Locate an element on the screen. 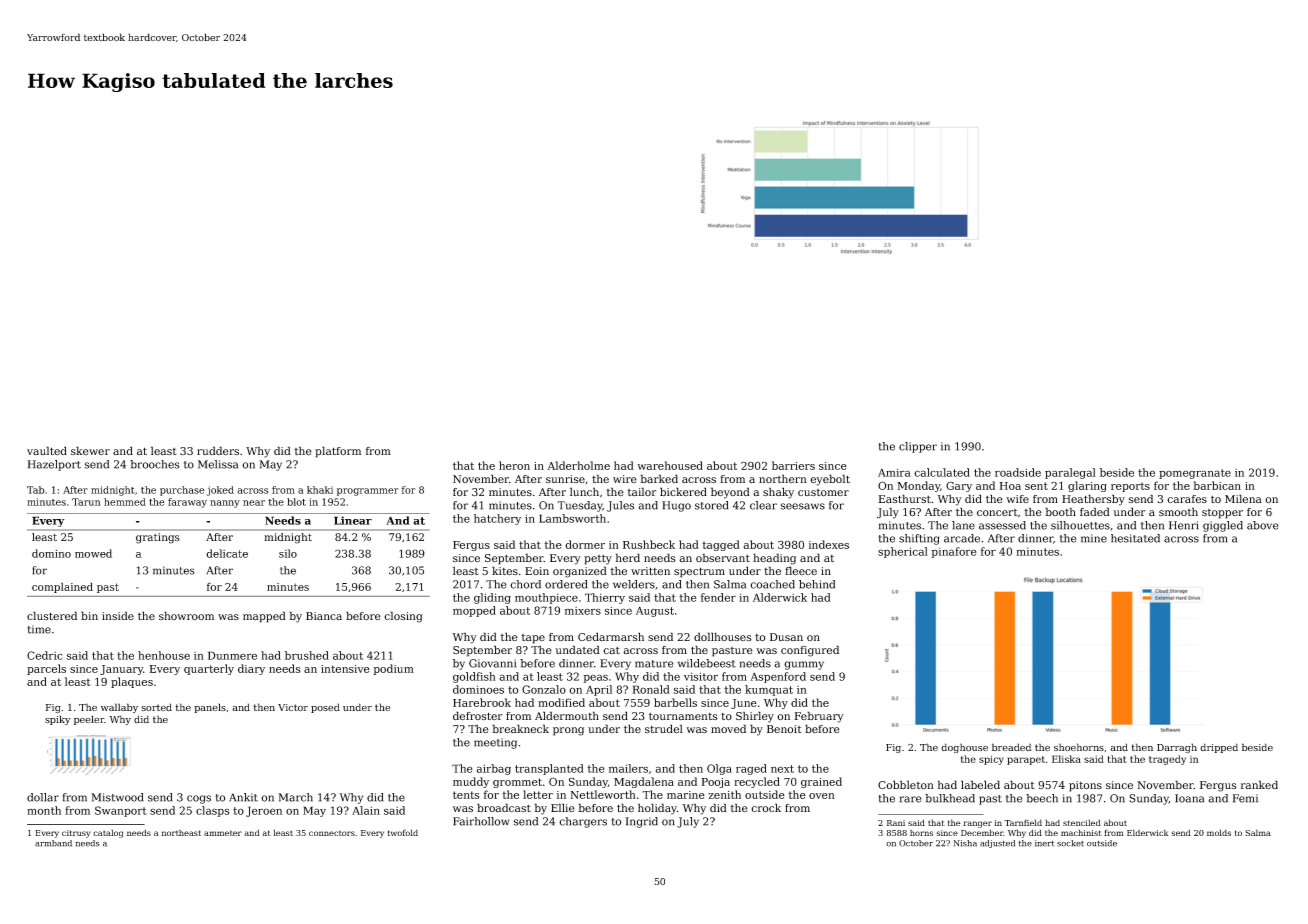  connectors is located at coordinates (332, 833).
